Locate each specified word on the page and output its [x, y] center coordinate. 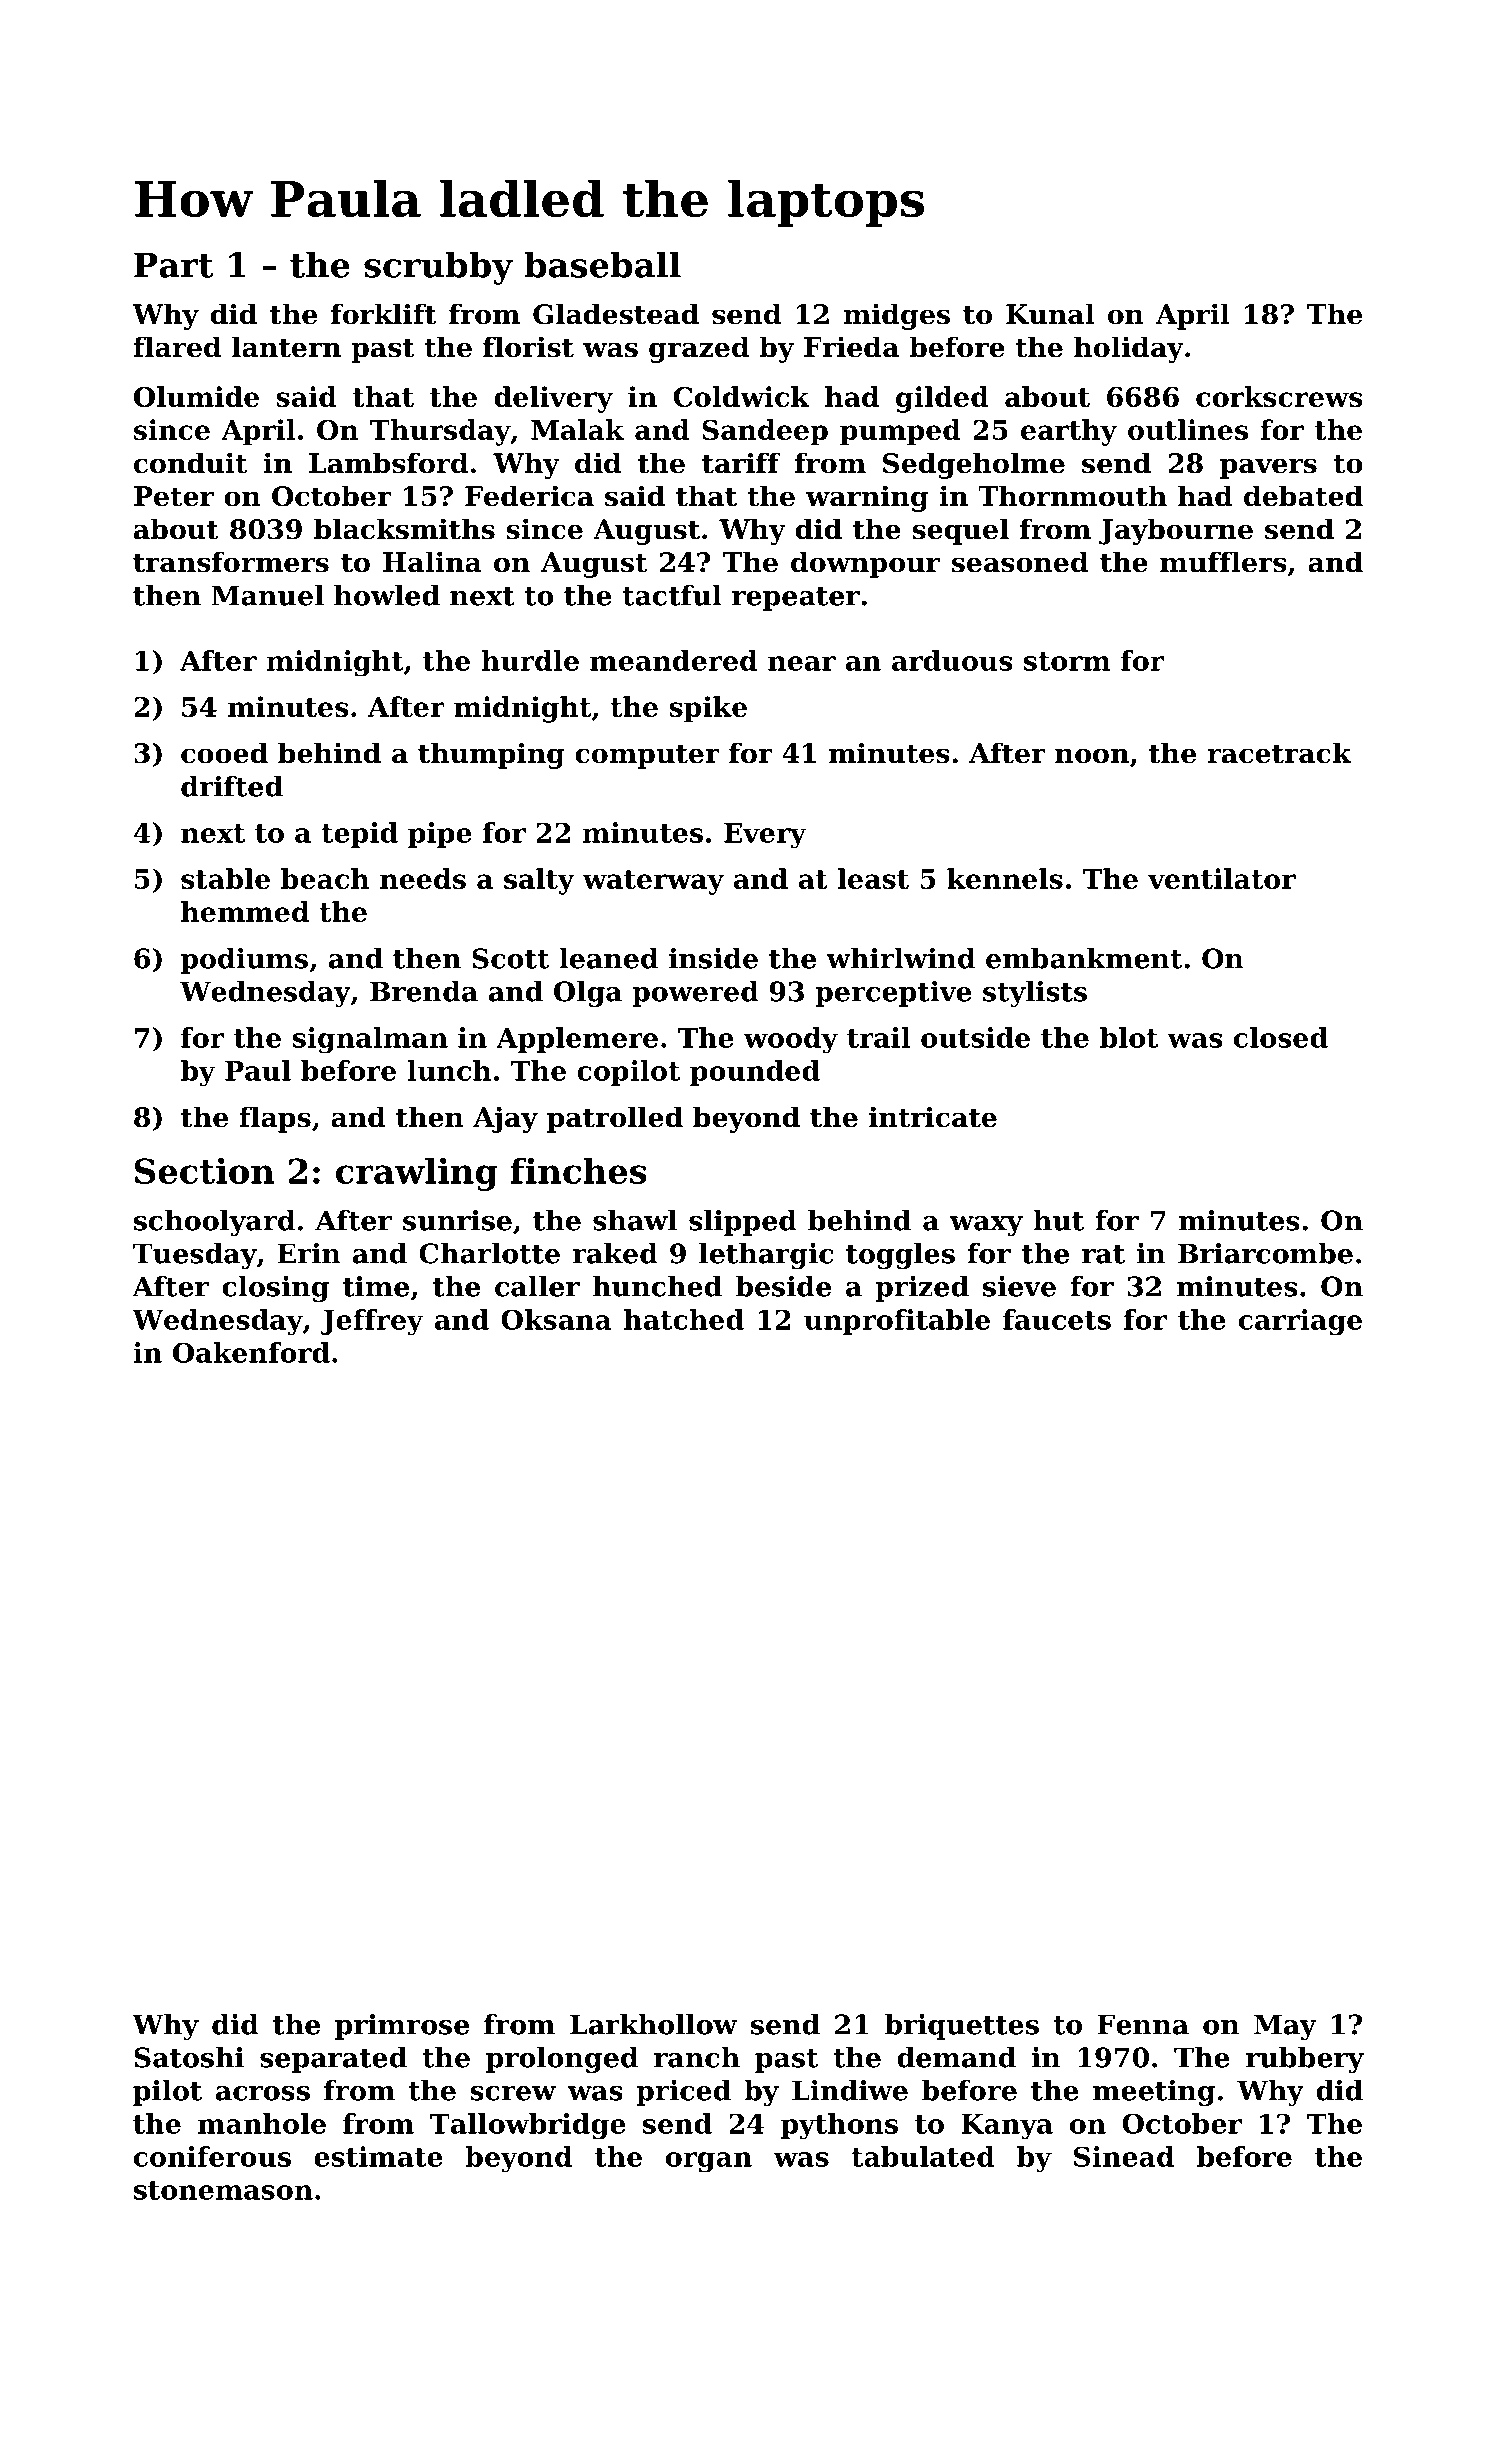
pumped [900, 432]
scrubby [438, 268]
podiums [244, 961]
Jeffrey [372, 1322]
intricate [933, 1117]
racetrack [1279, 753]
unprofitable [897, 1322]
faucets [1057, 1319]
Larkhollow [653, 2024]
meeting [1154, 2093]
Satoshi [189, 2057]
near [802, 663]
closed [1281, 1037]
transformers [231, 562]
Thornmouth [1072, 496]
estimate [379, 2156]
